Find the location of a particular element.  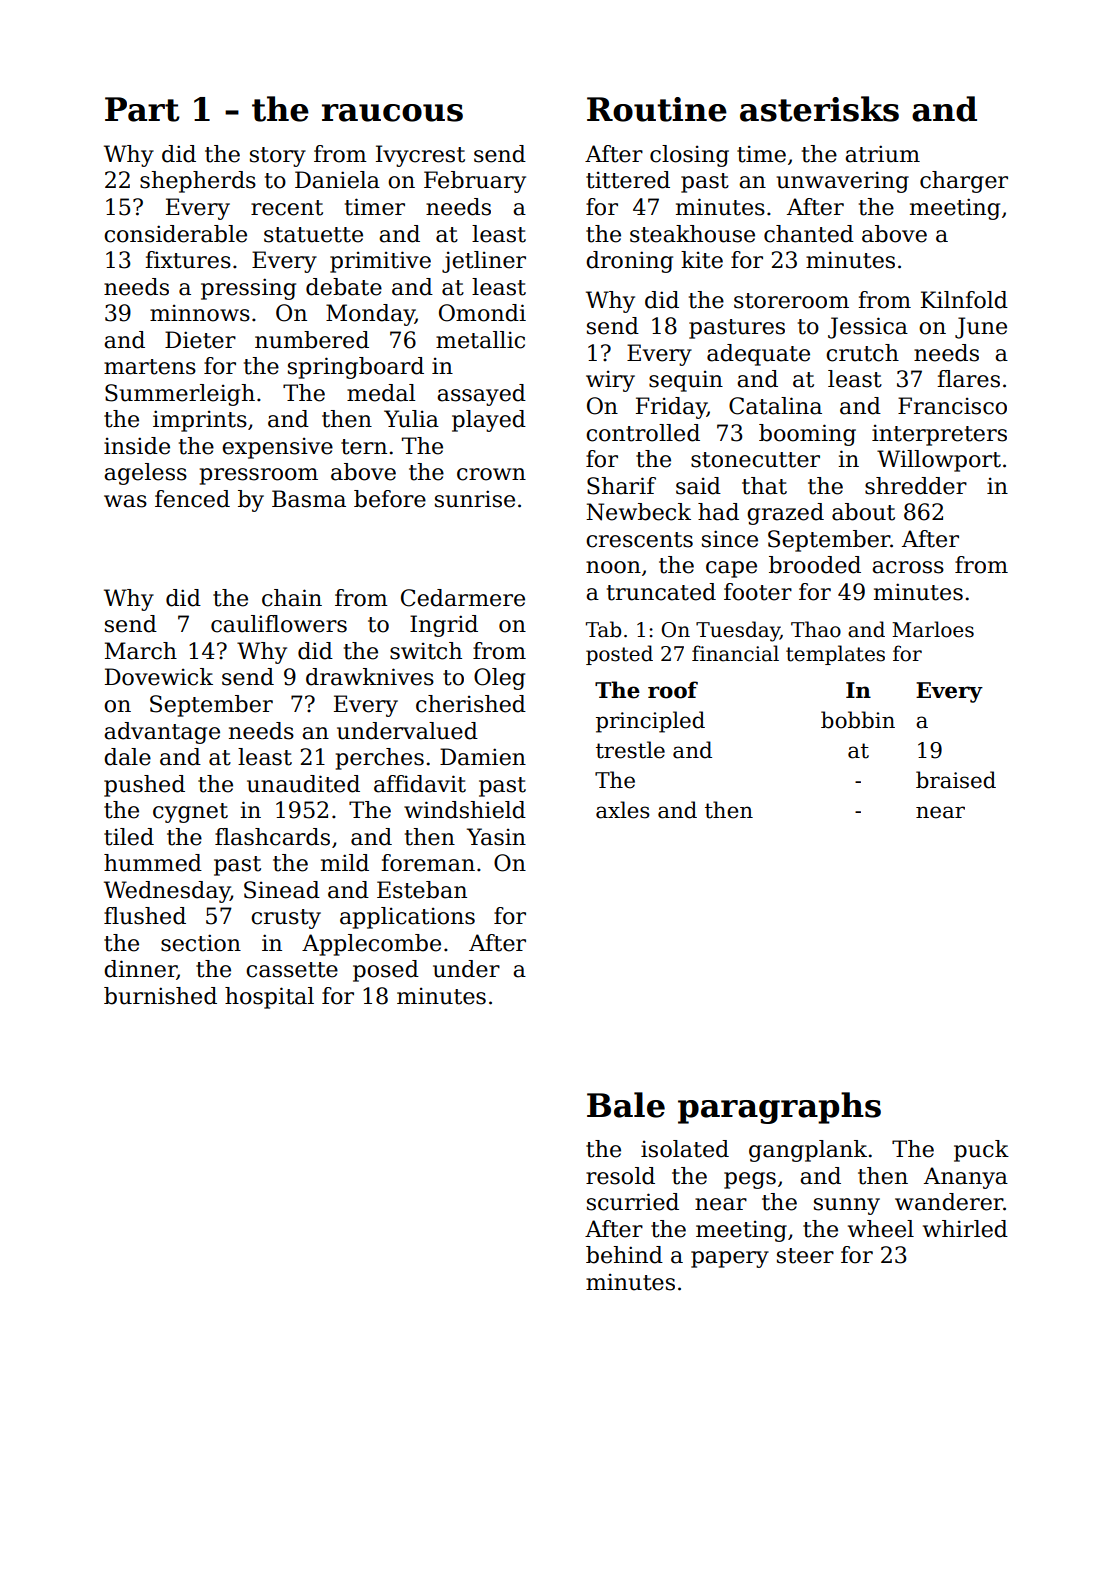

scurried is located at coordinates (633, 1202).
